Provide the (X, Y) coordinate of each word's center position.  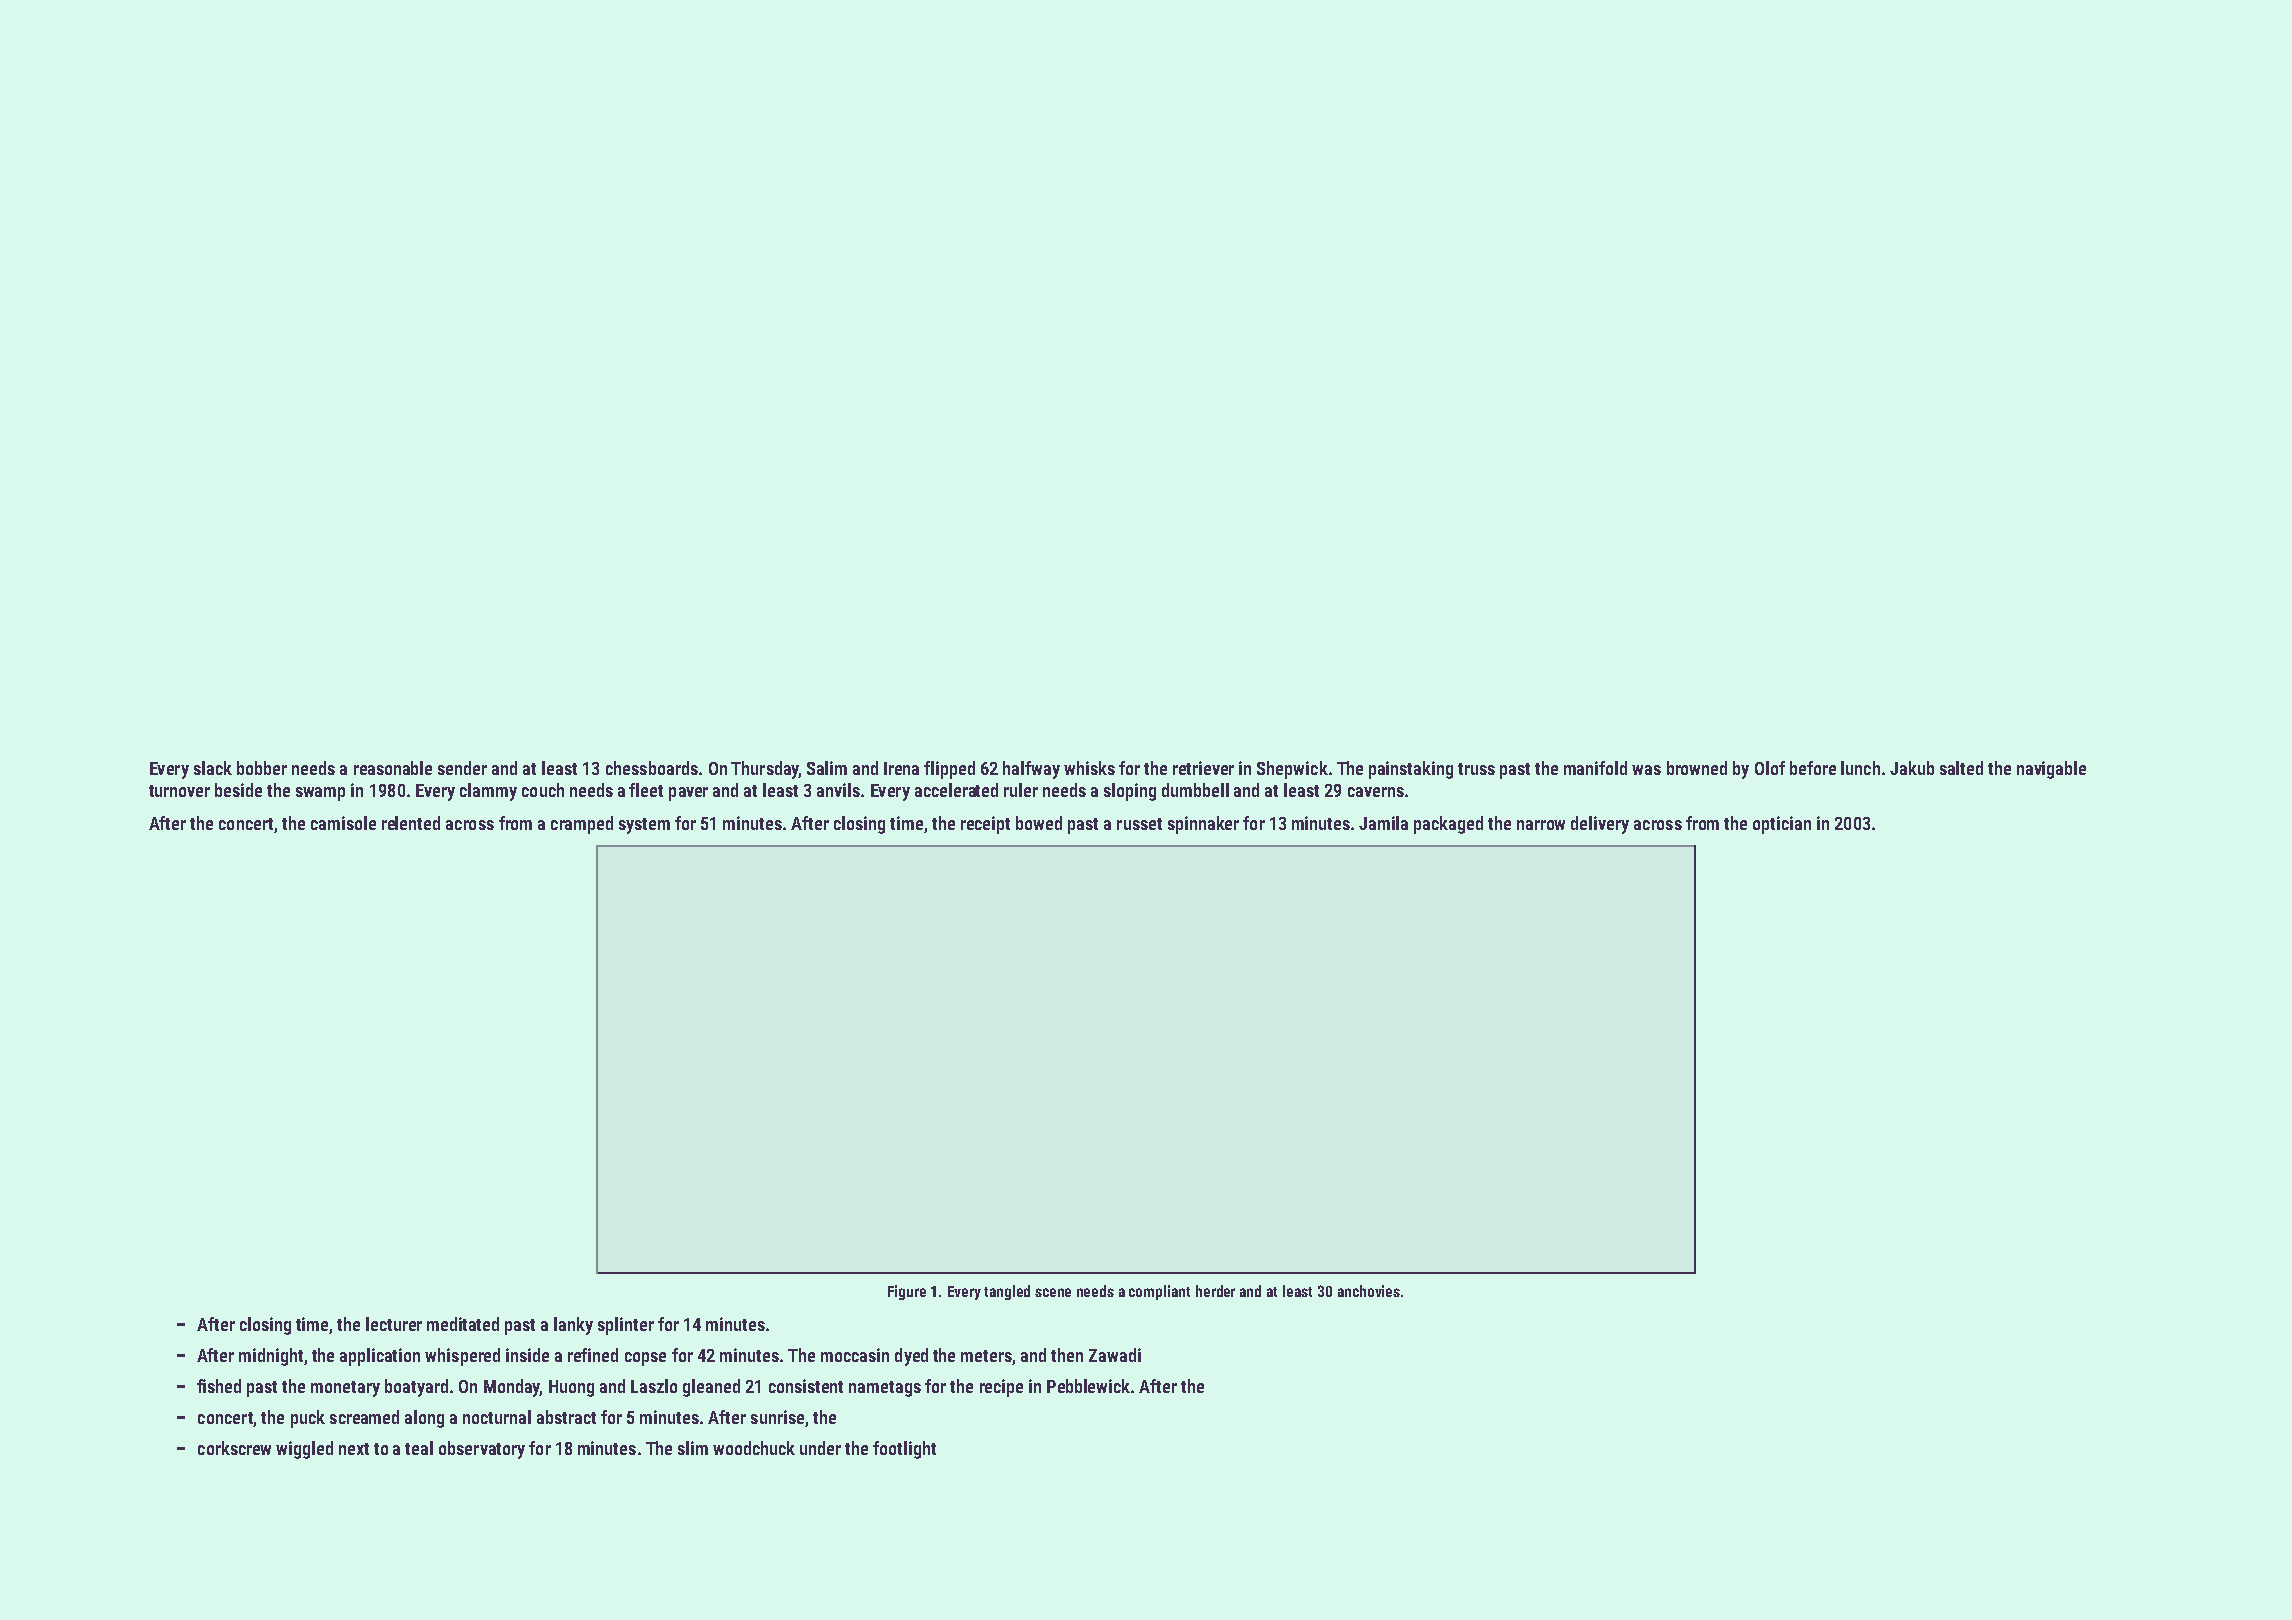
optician (1782, 825)
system (644, 826)
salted (1961, 768)
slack (213, 768)
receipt (985, 825)
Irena (901, 768)
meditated (463, 1324)
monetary (345, 1389)
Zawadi (1115, 1355)
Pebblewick (1088, 1386)
